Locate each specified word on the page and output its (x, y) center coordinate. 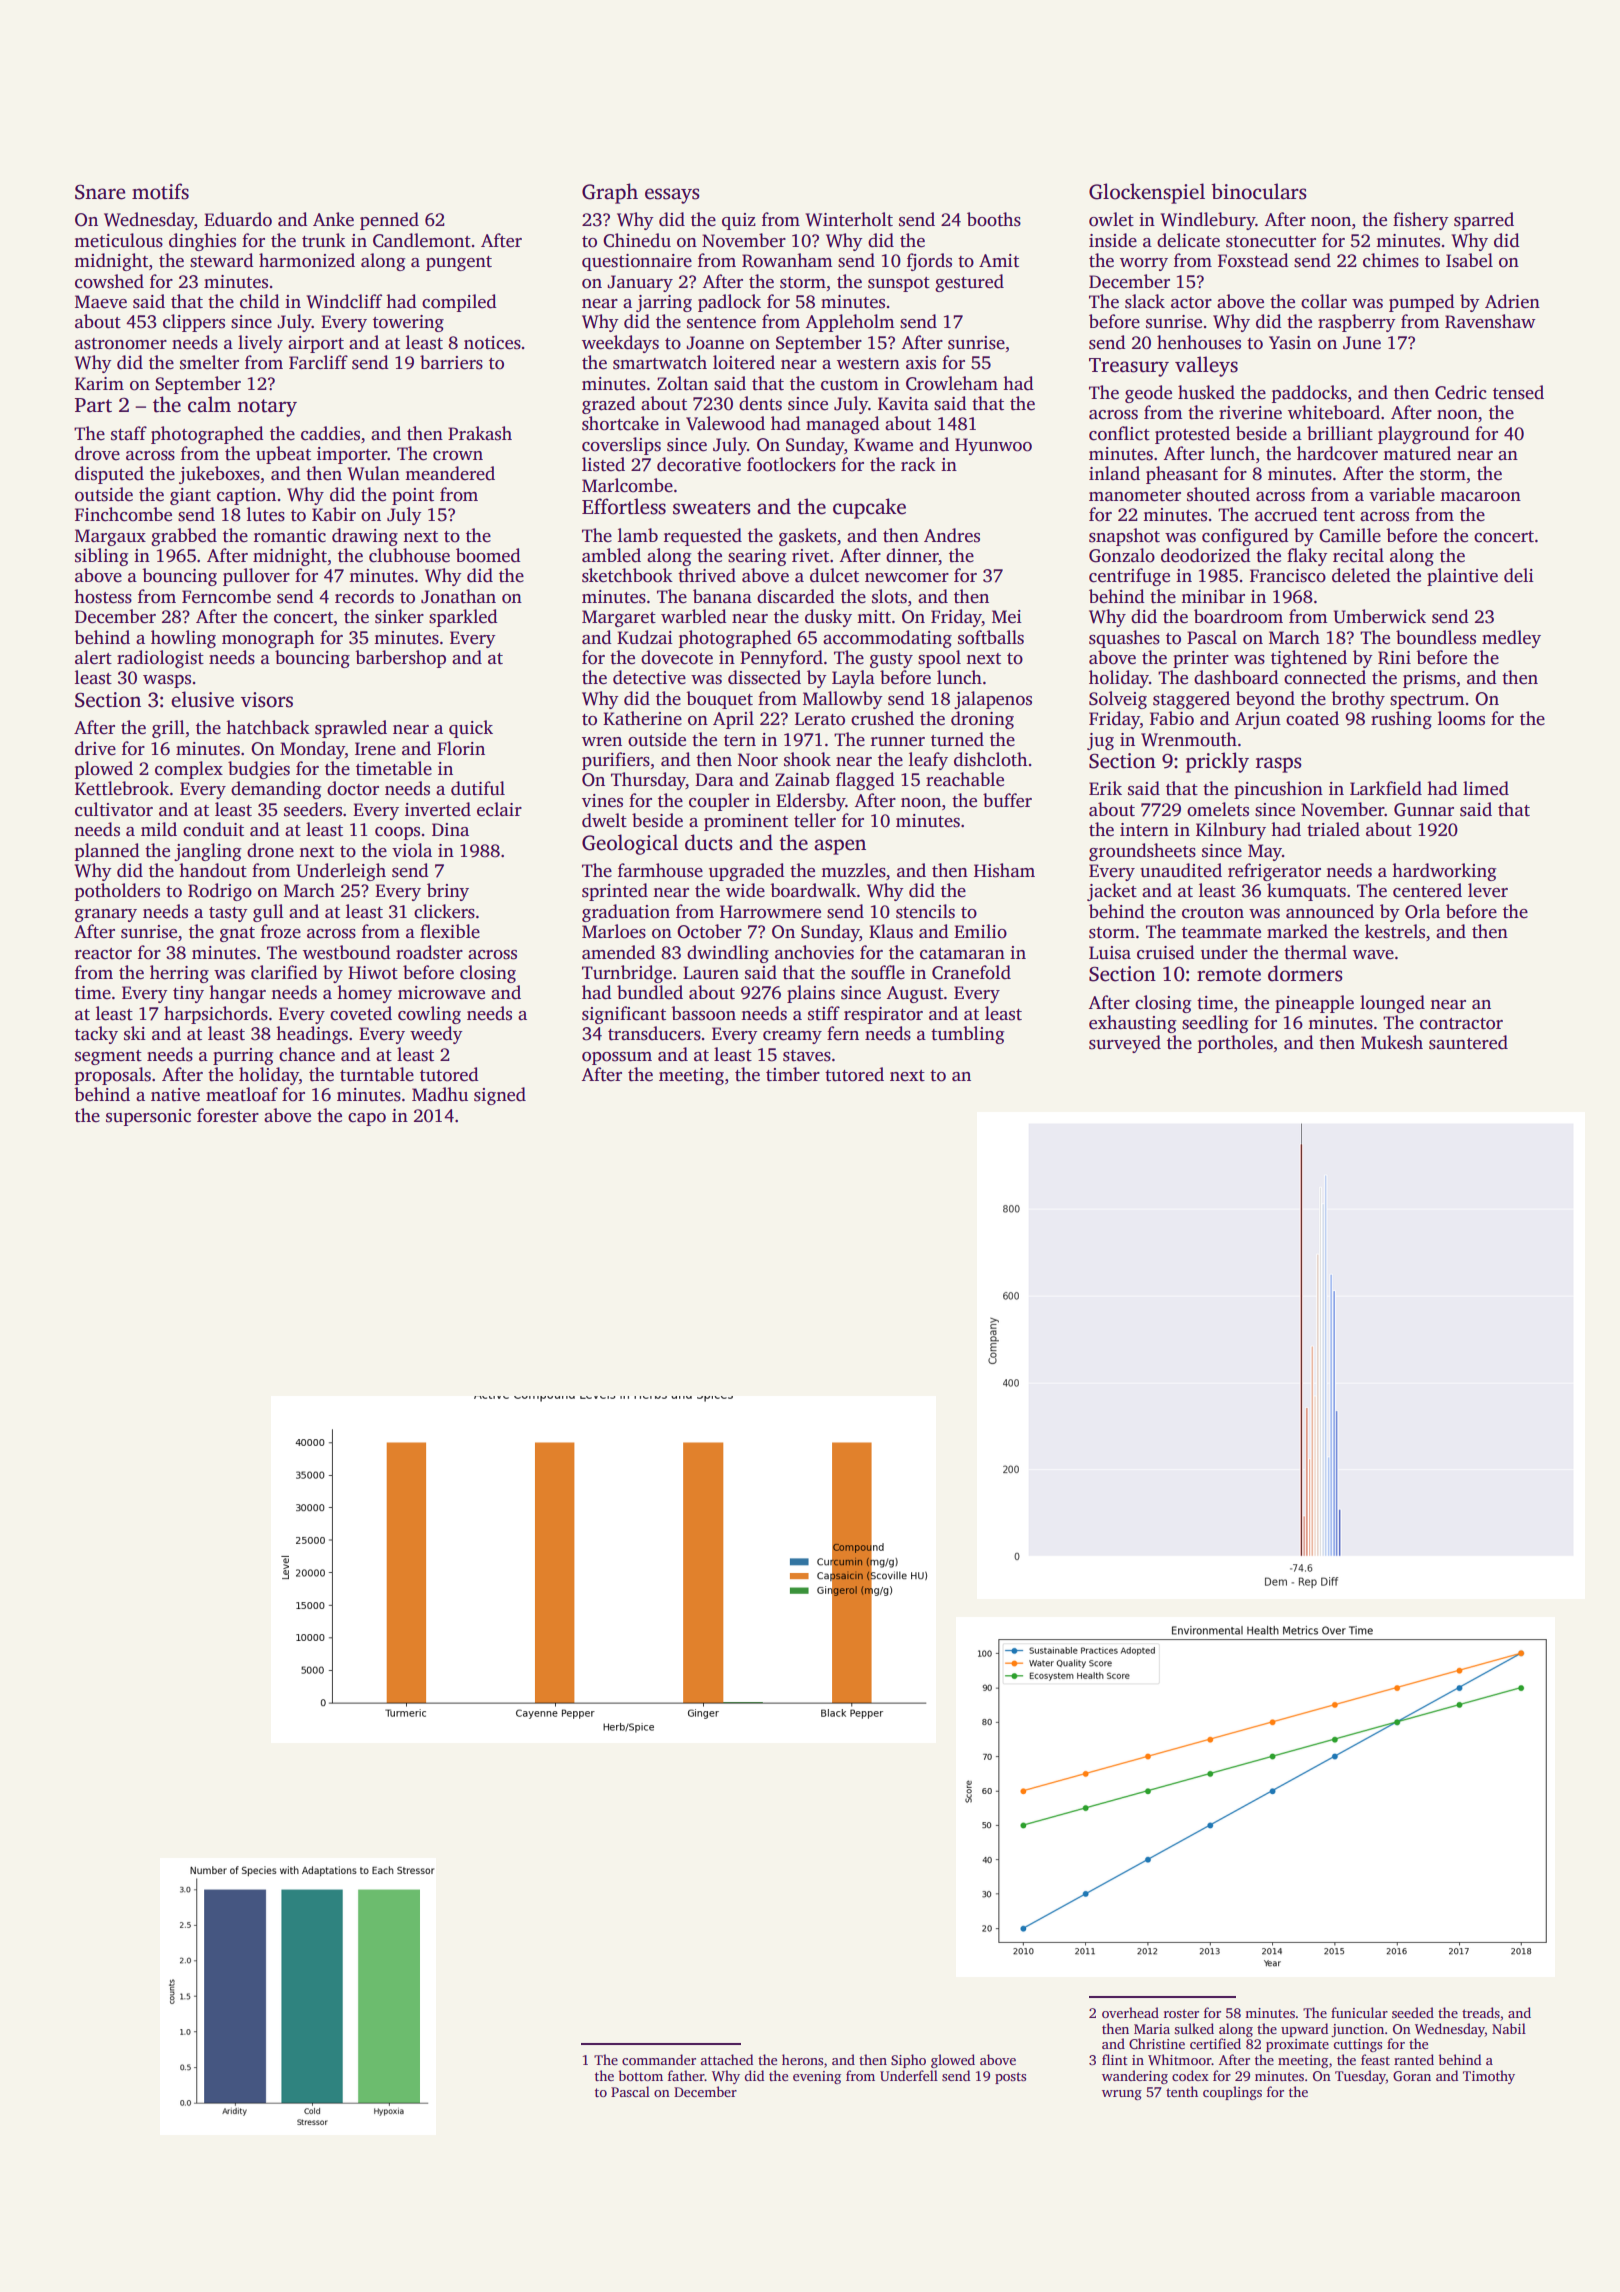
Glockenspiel (1147, 193)
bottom (641, 2075)
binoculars (1259, 191)
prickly (1217, 762)
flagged (865, 781)
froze (281, 931)
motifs (160, 191)
